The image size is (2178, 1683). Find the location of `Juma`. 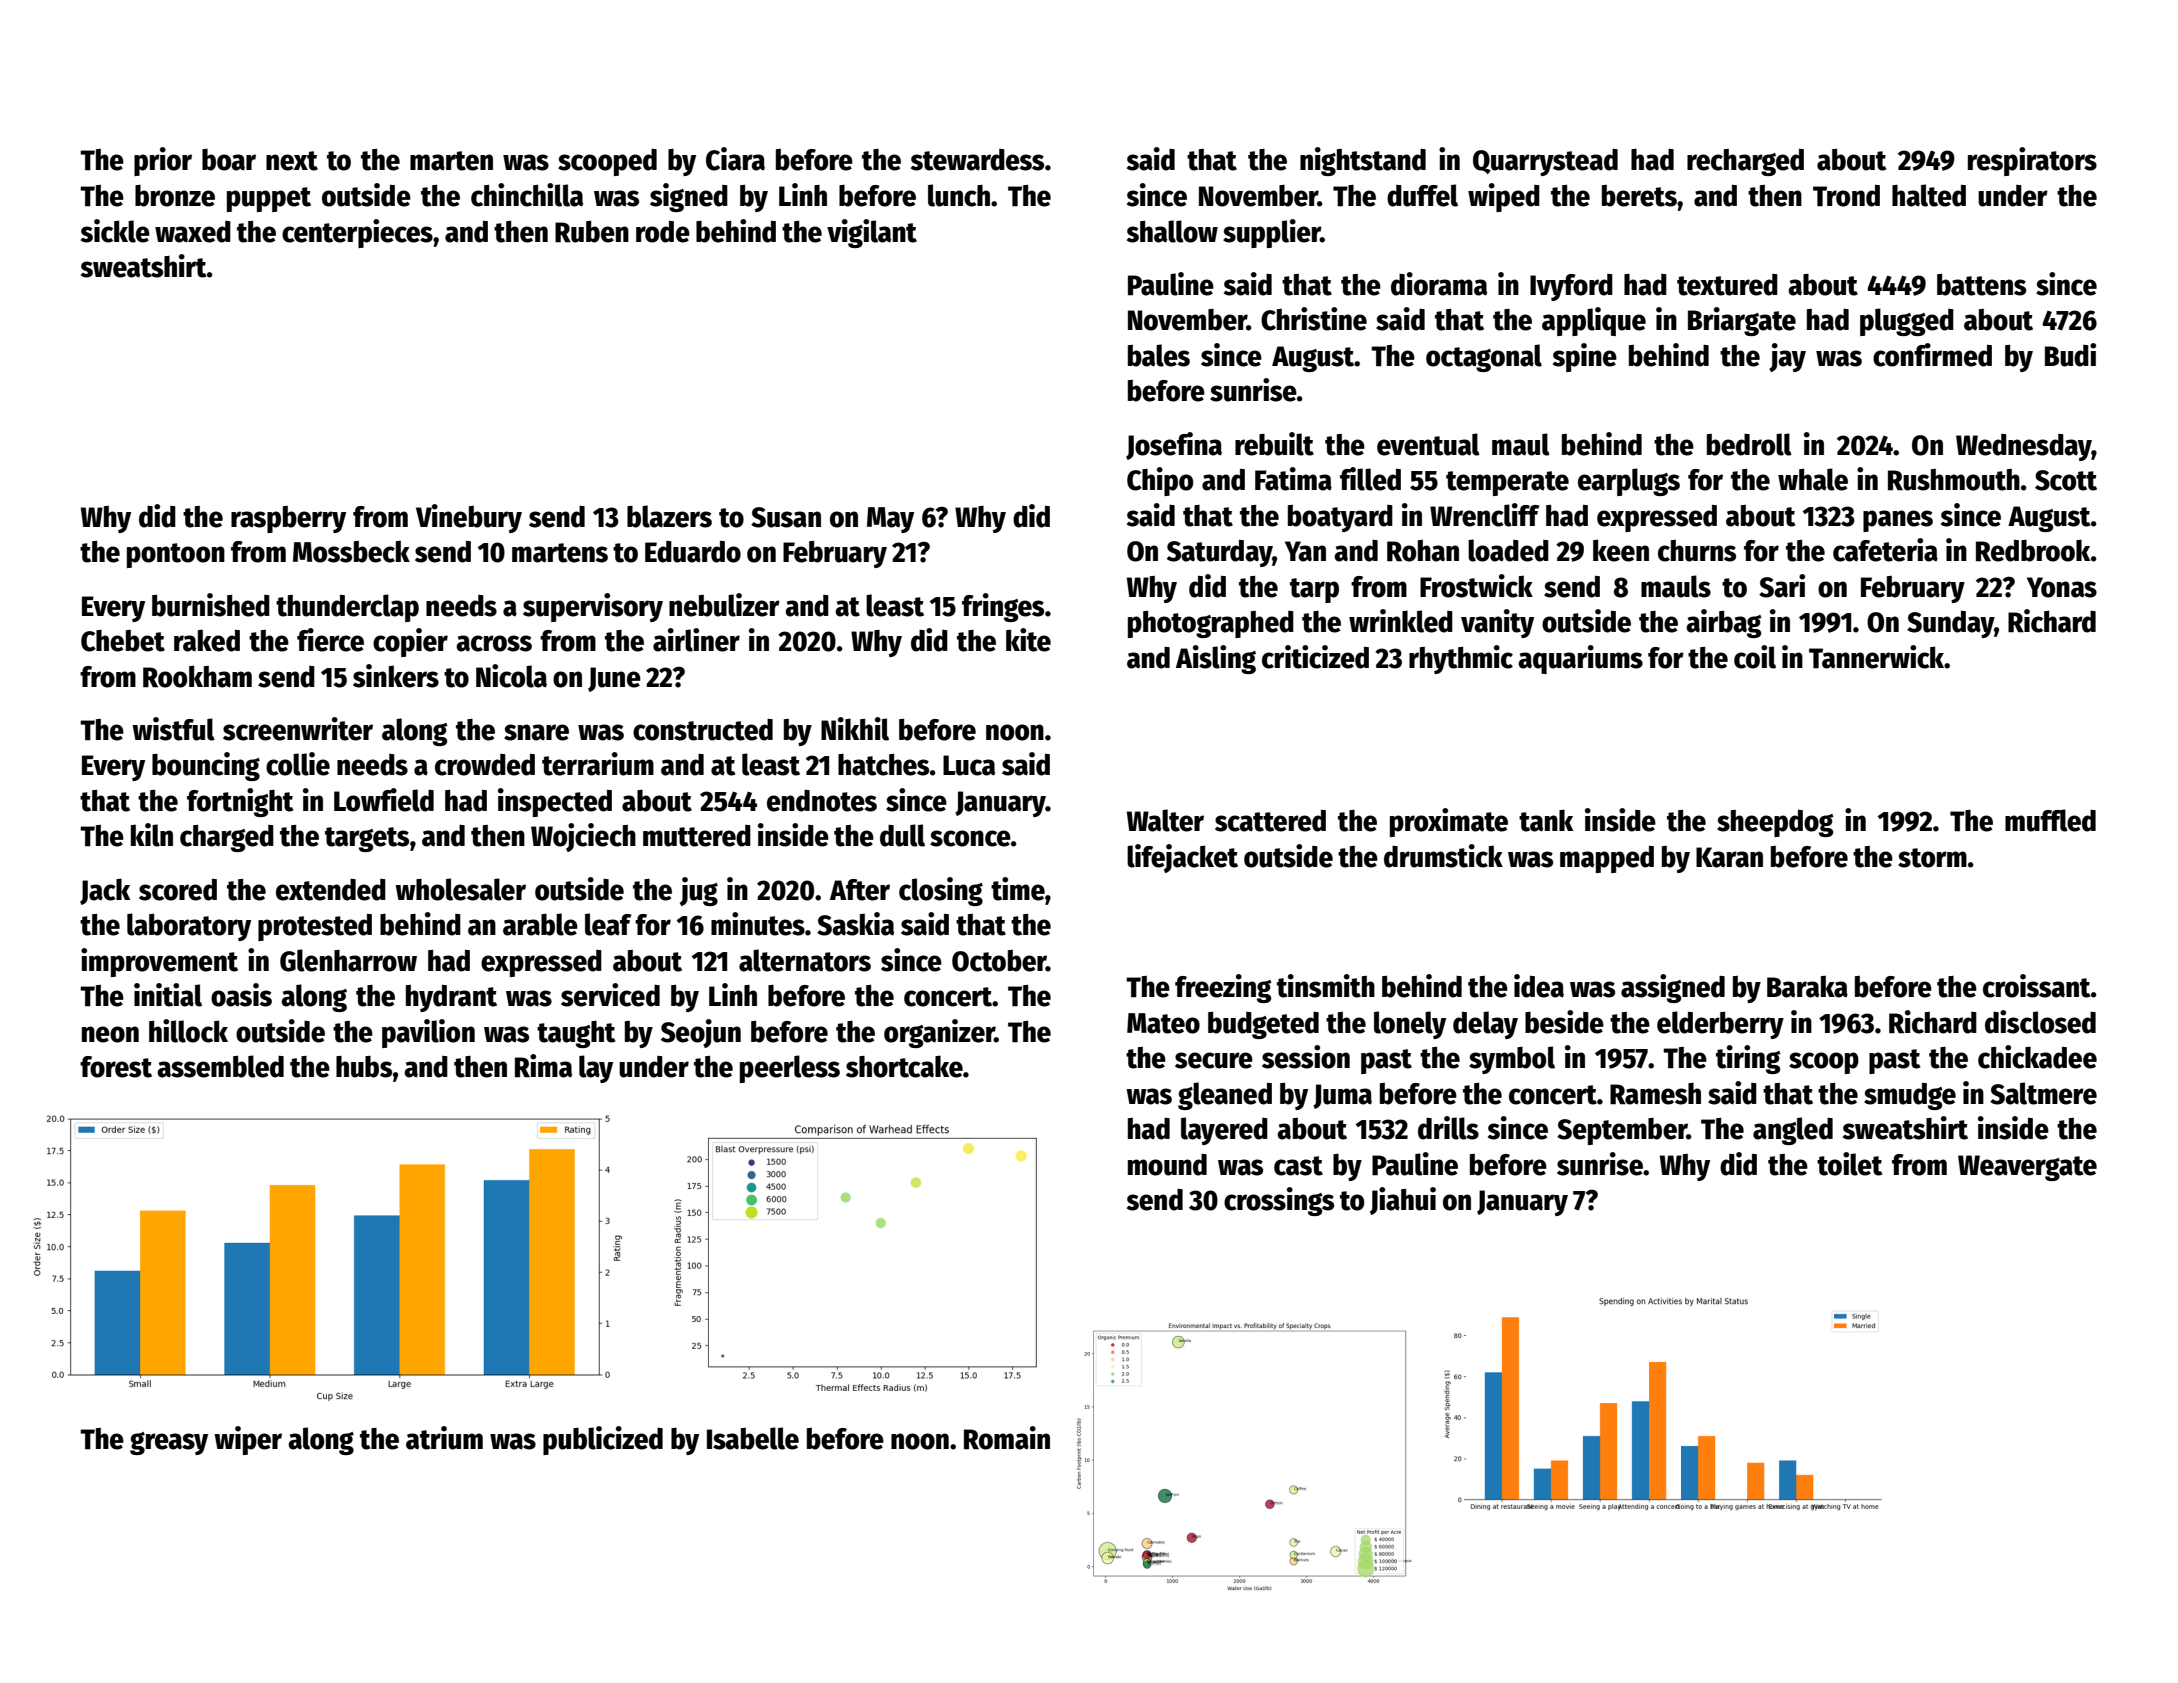

Juma is located at coordinates (1342, 1096).
